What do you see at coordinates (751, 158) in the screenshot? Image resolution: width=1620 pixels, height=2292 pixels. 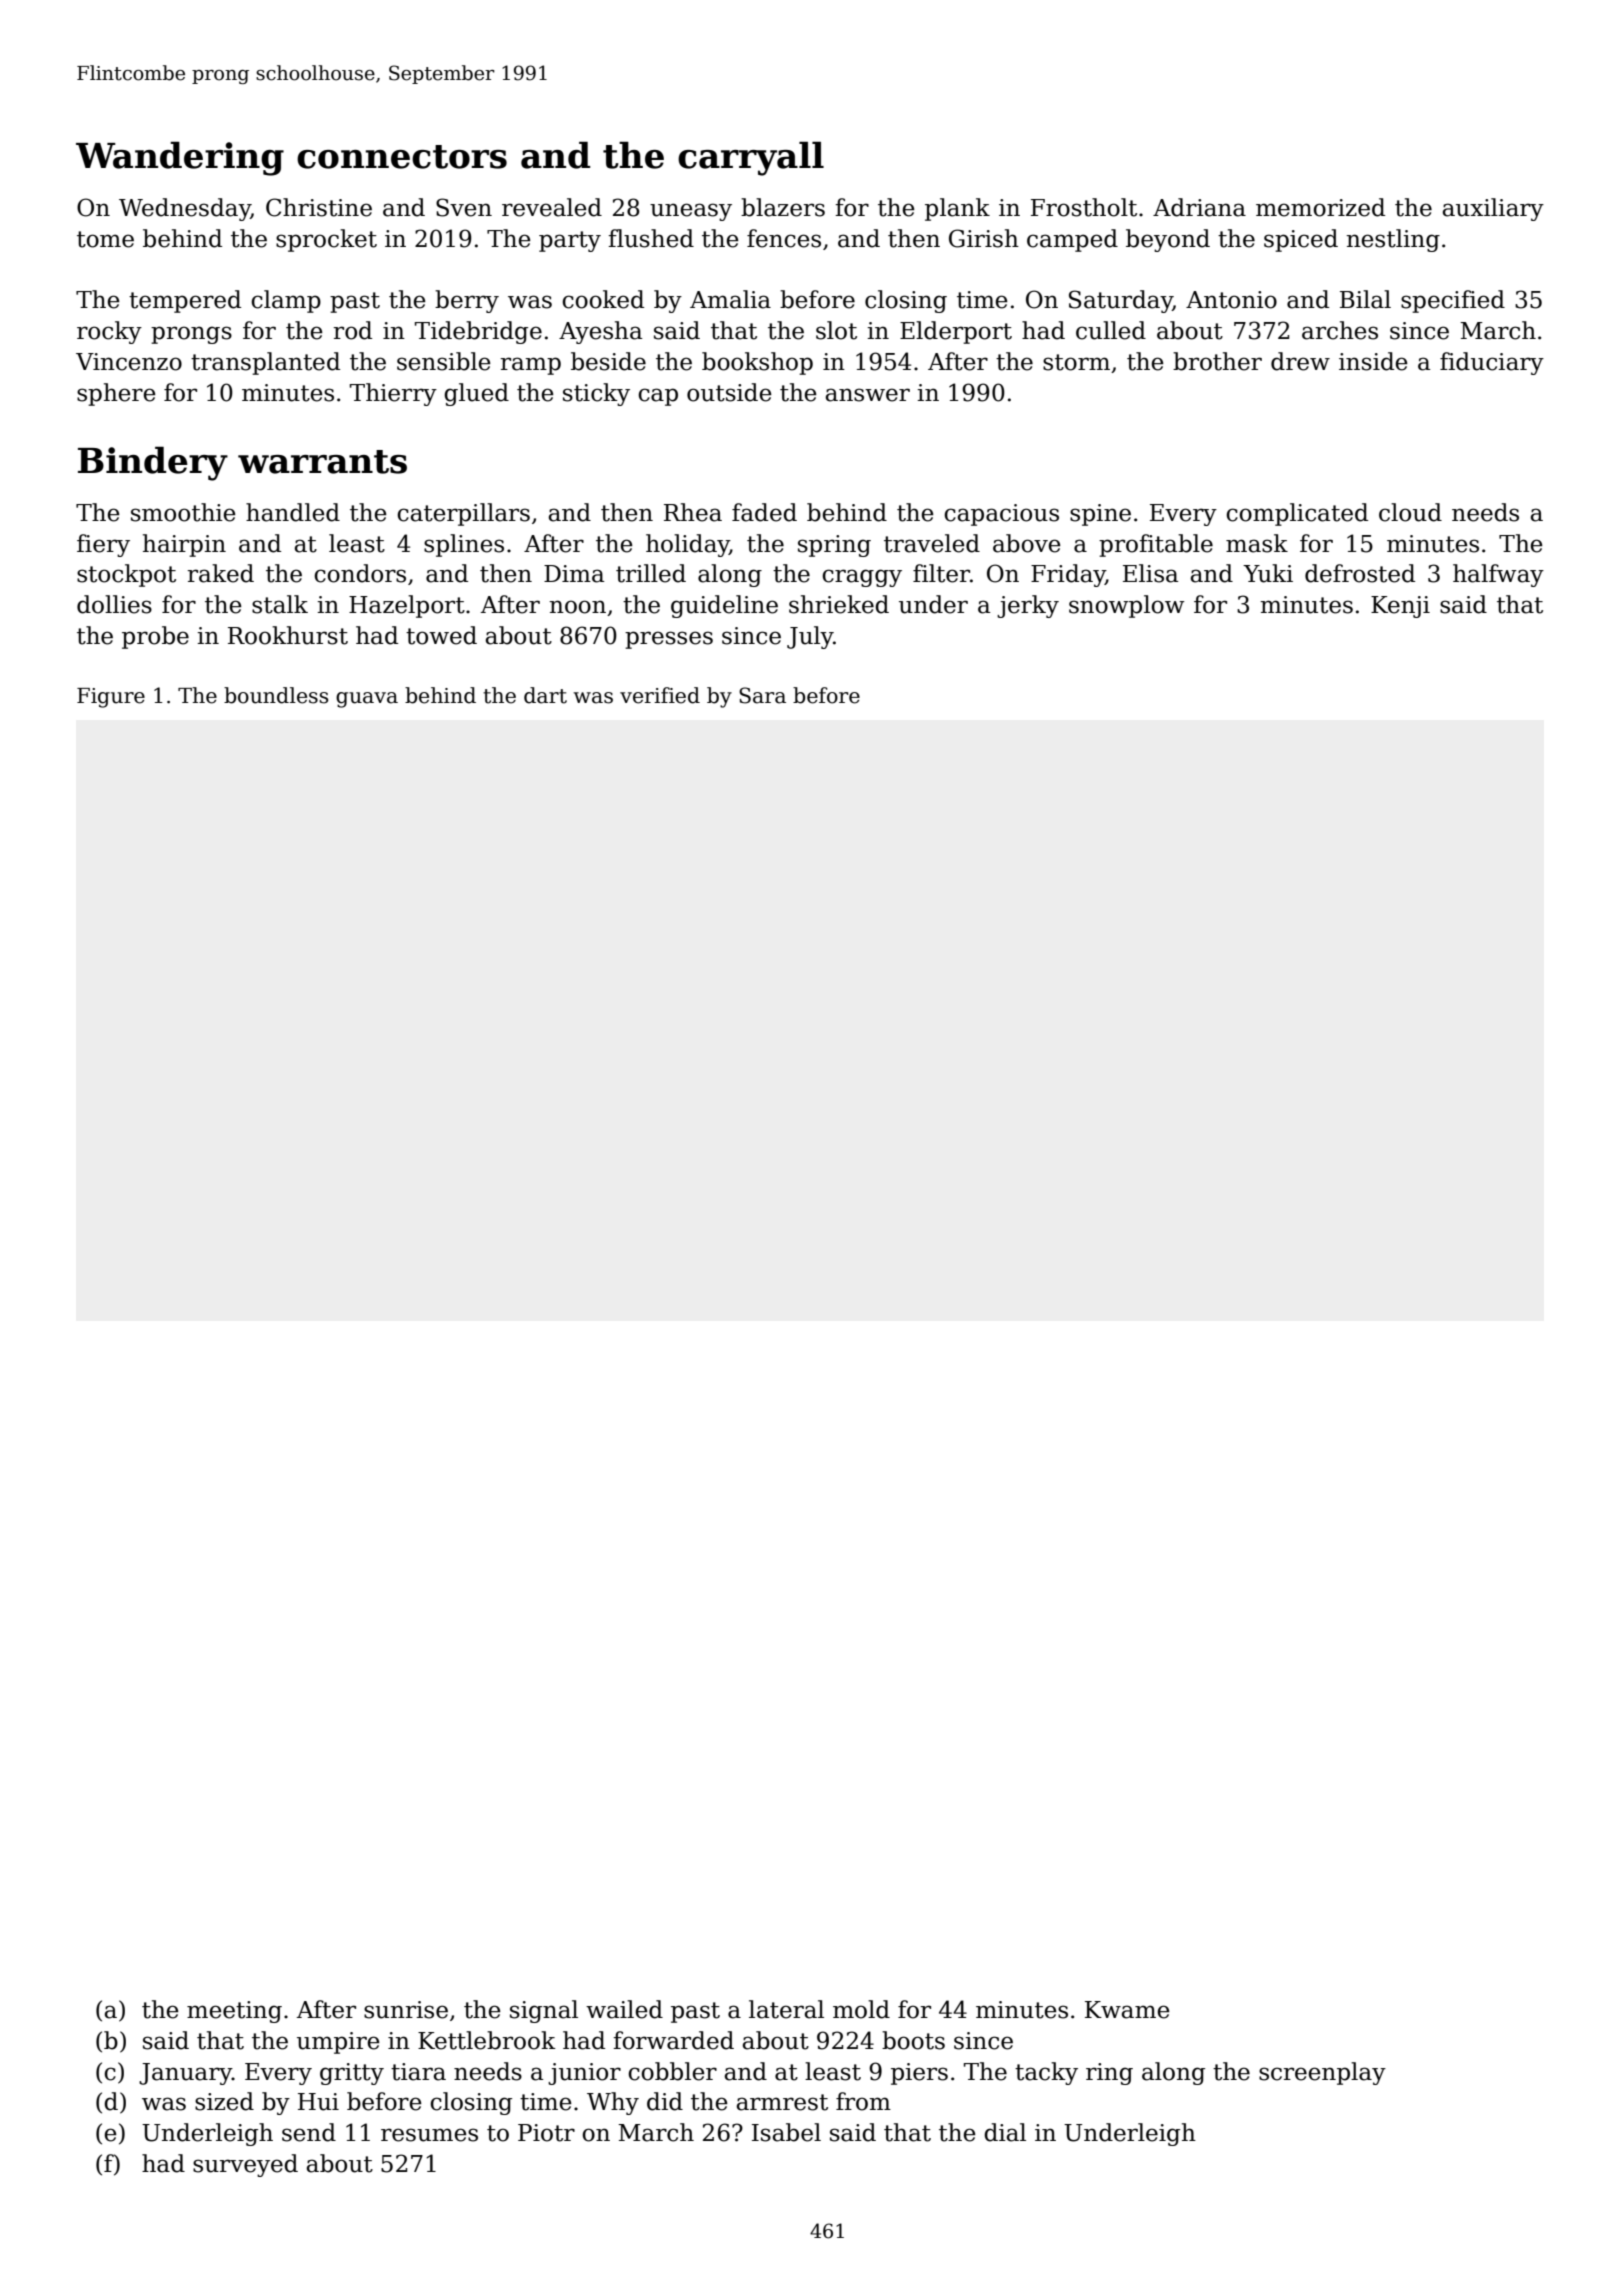 I see `carryall` at bounding box center [751, 158].
